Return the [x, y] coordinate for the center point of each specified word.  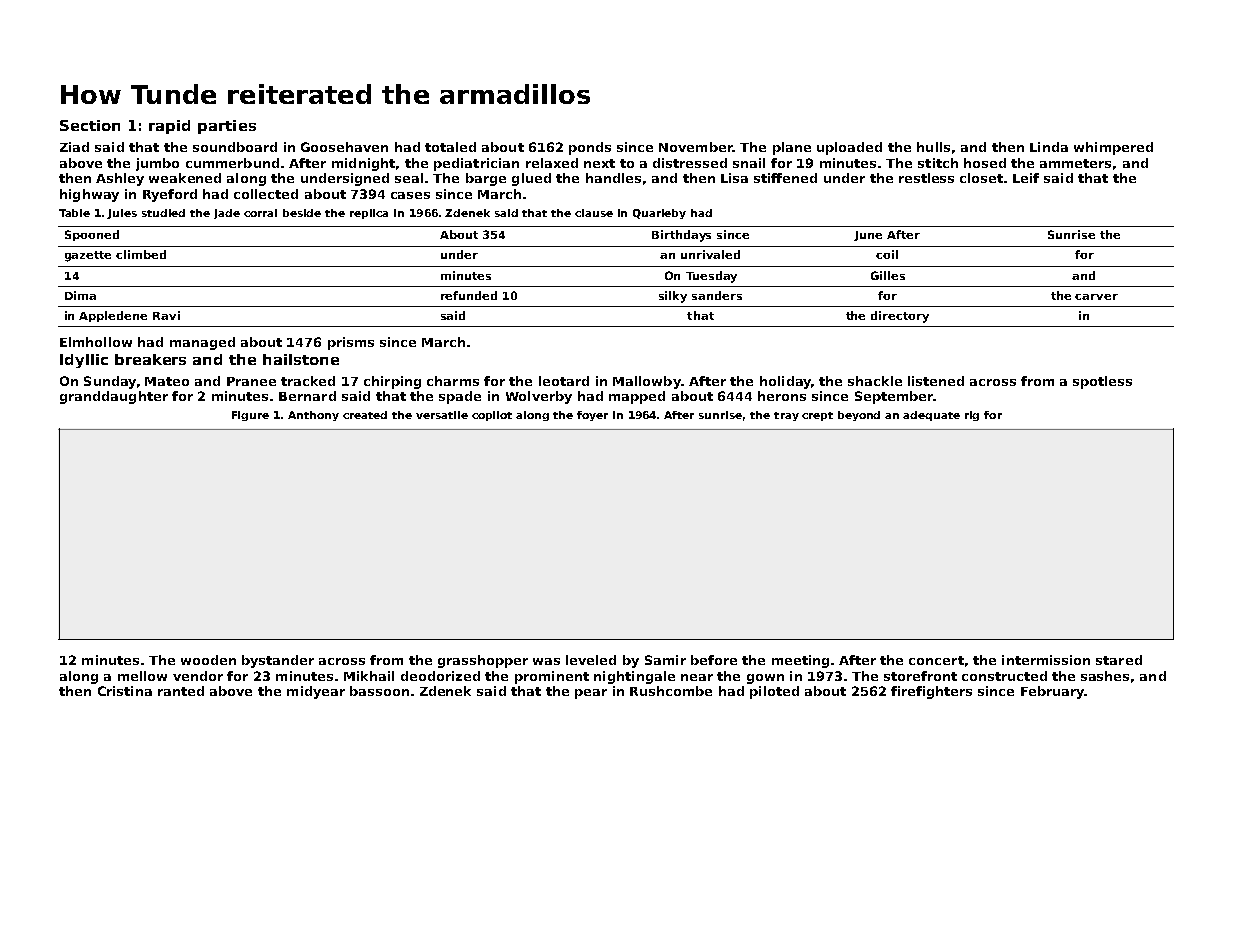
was [546, 661]
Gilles [888, 275]
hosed [985, 163]
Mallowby [647, 382]
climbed [141, 254]
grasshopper [483, 661]
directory [900, 317]
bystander [278, 661]
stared [1119, 660]
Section [90, 125]
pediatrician [476, 164]
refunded [469, 295]
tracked [308, 381]
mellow [142, 676]
